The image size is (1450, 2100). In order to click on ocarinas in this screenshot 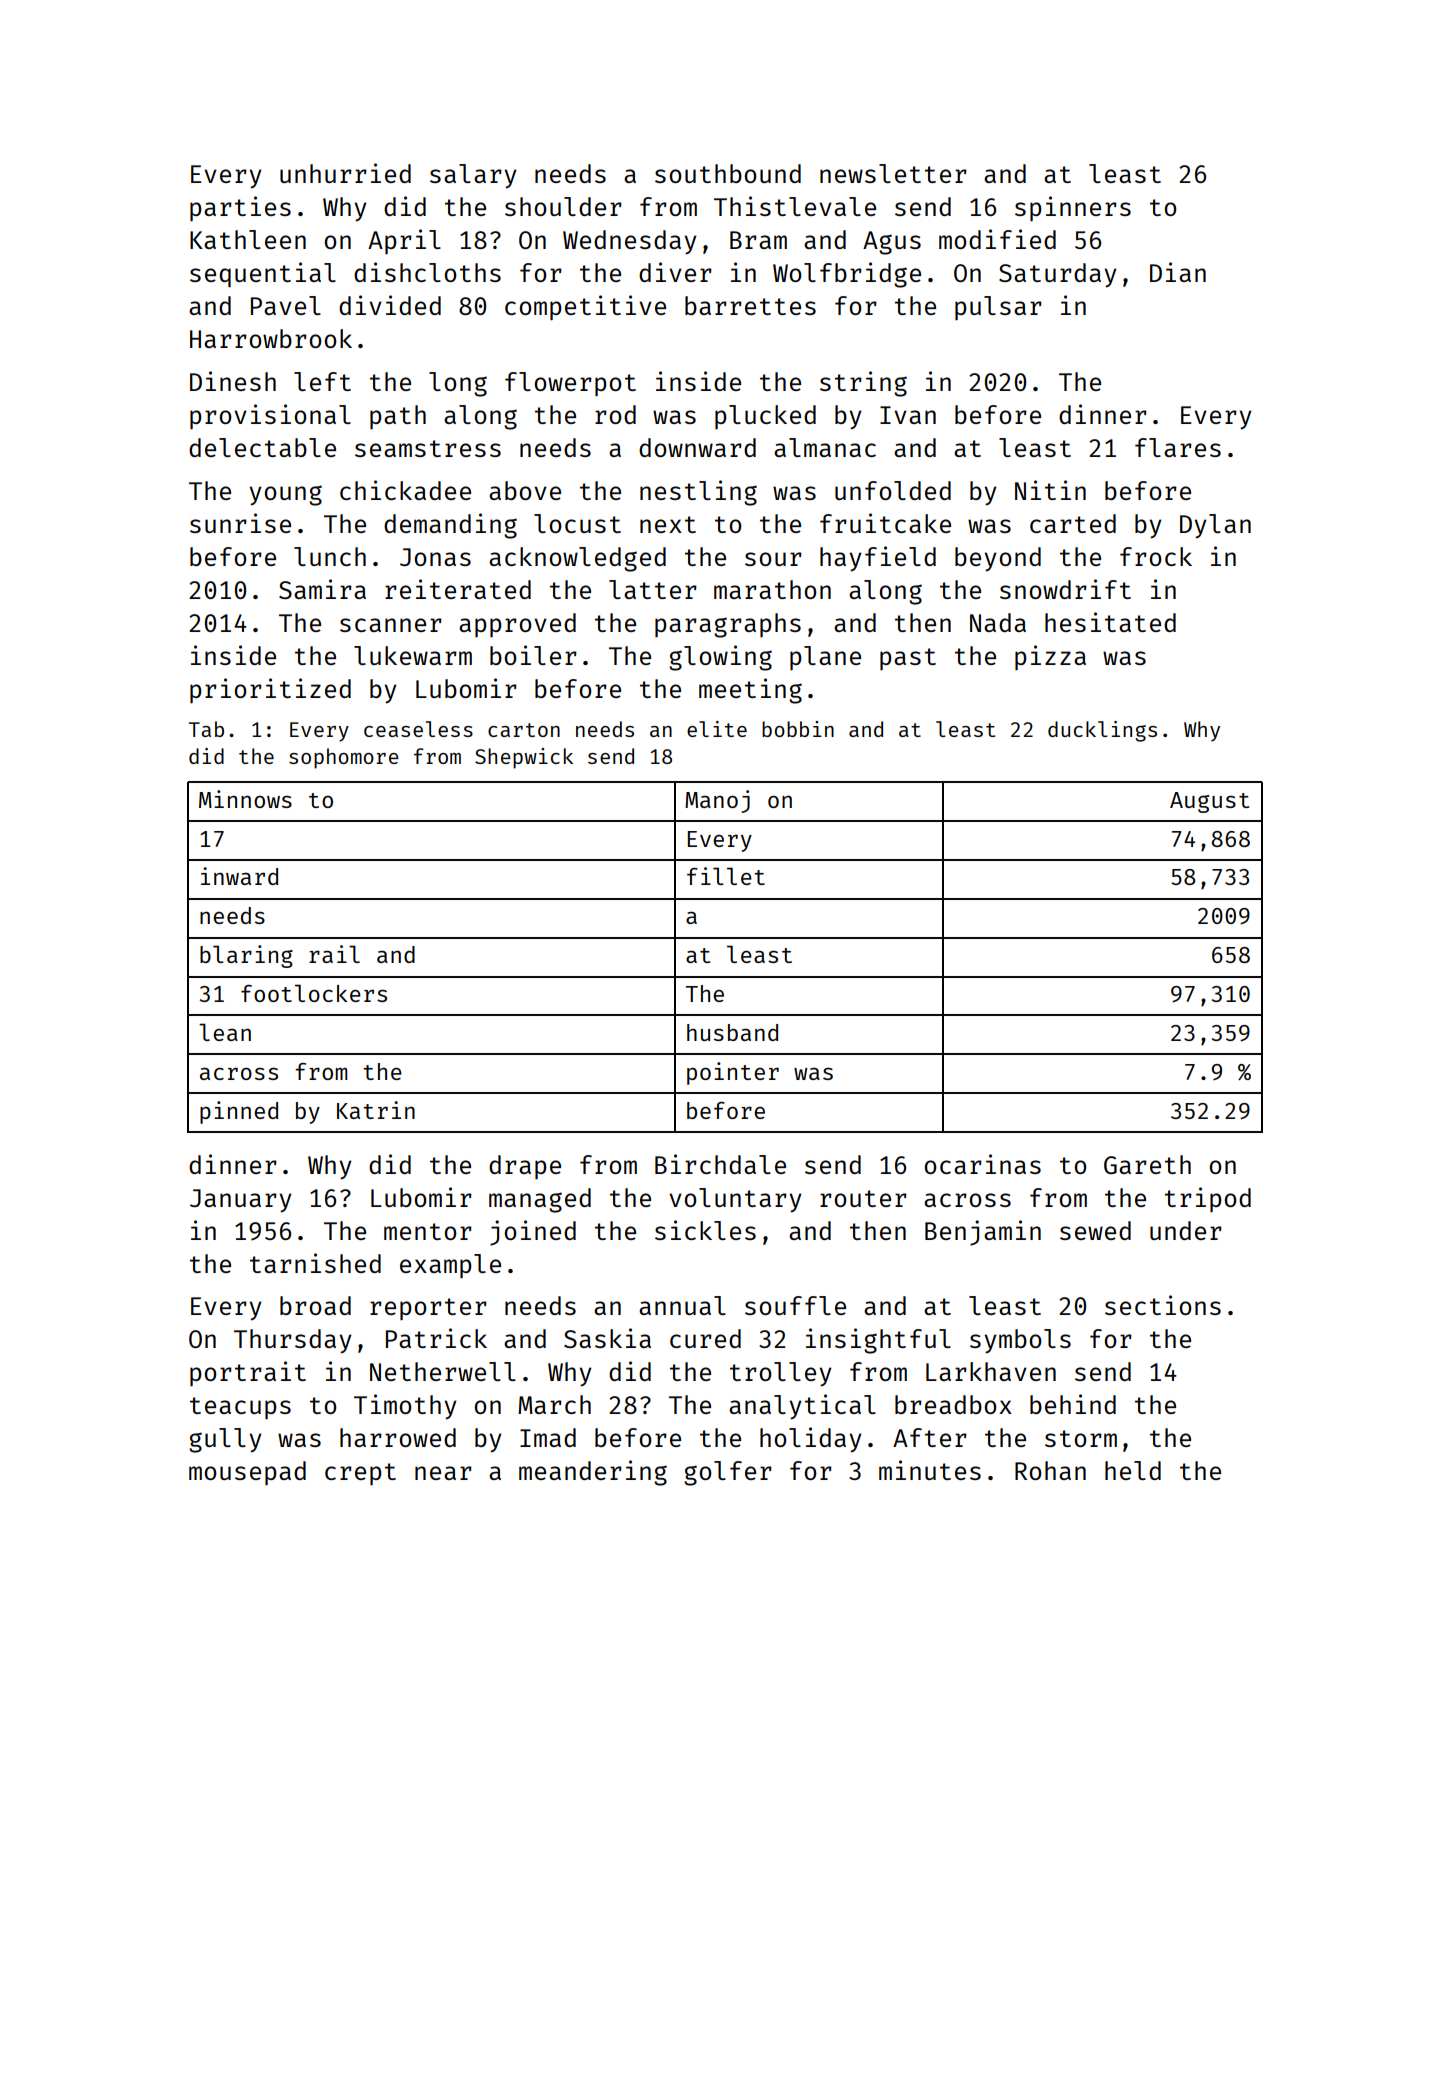, I will do `click(982, 1164)`.
